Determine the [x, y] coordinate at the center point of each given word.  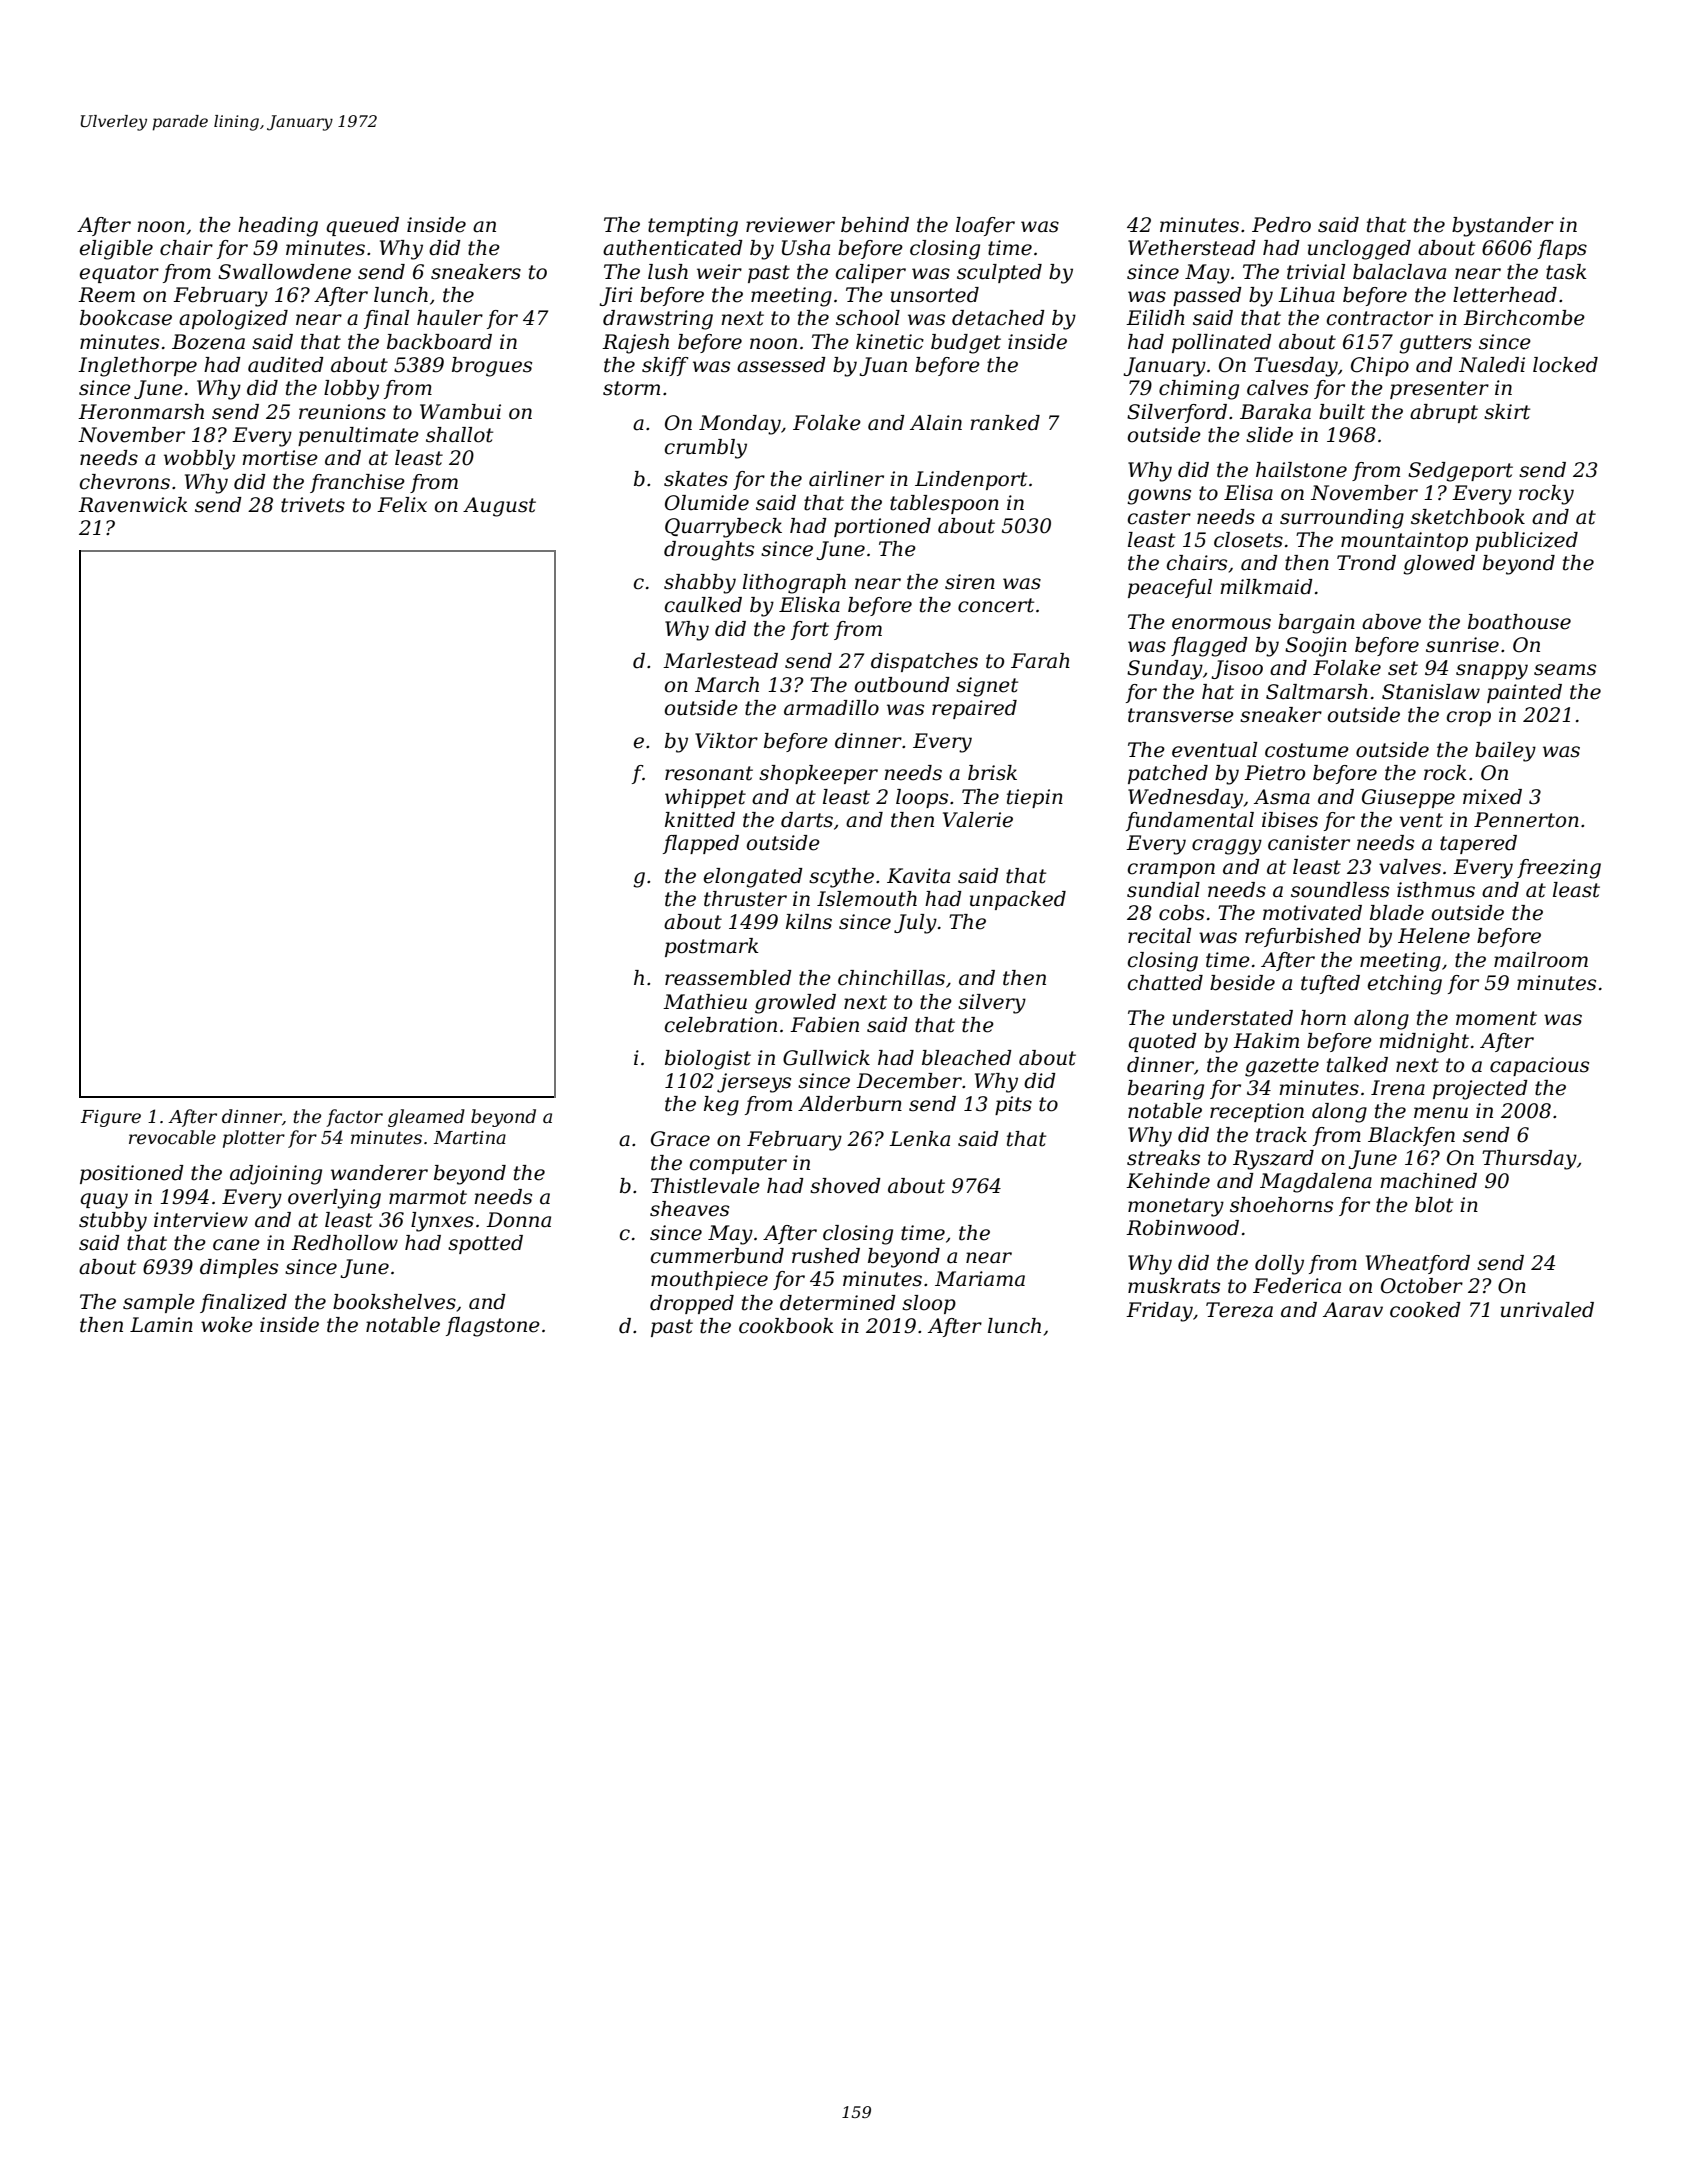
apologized [233, 320]
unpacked [1018, 900]
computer [738, 1165]
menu [1441, 1113]
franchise [357, 483]
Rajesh [635, 344]
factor [354, 1118]
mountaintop [1404, 541]
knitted [700, 820]
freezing [1559, 869]
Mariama [980, 1279]
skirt [1507, 412]
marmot [428, 1197]
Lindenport [971, 480]
